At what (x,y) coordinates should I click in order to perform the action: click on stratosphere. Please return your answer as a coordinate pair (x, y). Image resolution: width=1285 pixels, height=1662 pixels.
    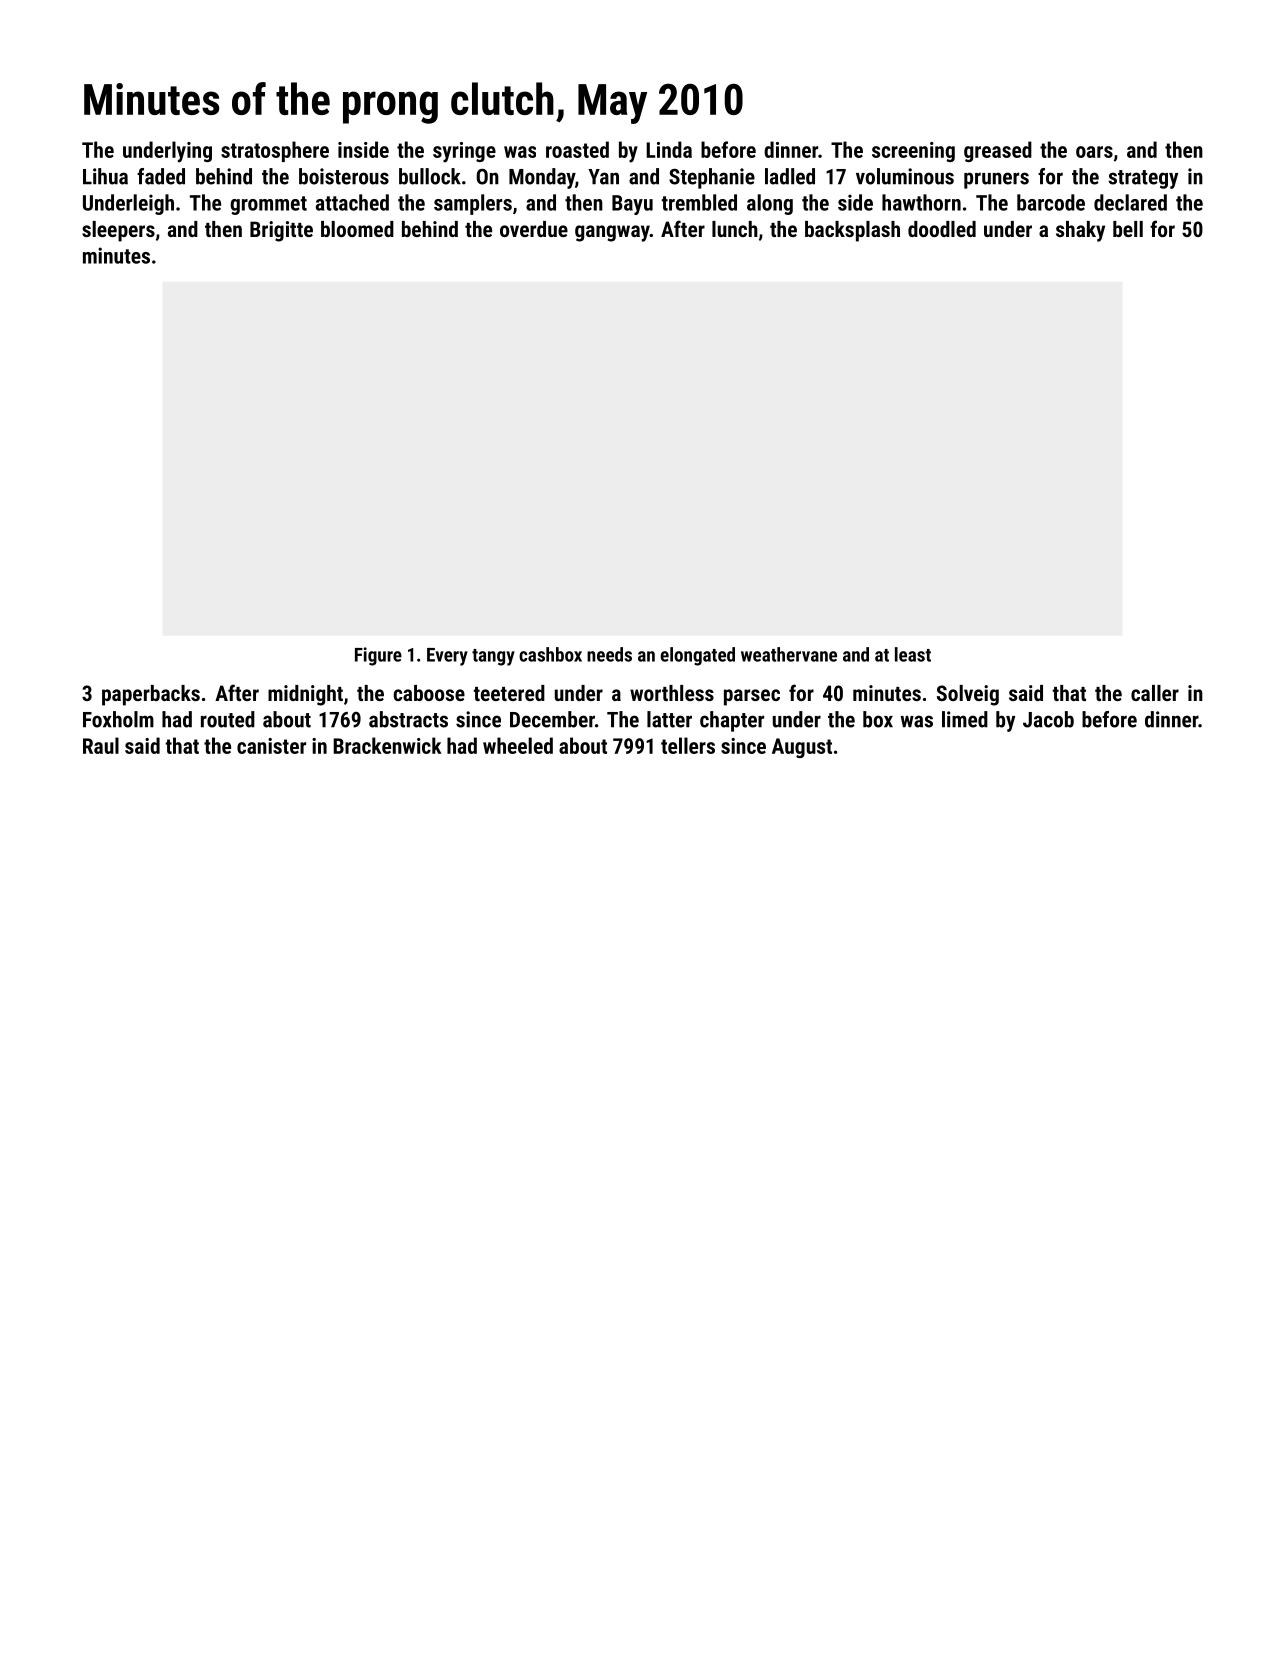
    Looking at the image, I should click on (275, 151).
